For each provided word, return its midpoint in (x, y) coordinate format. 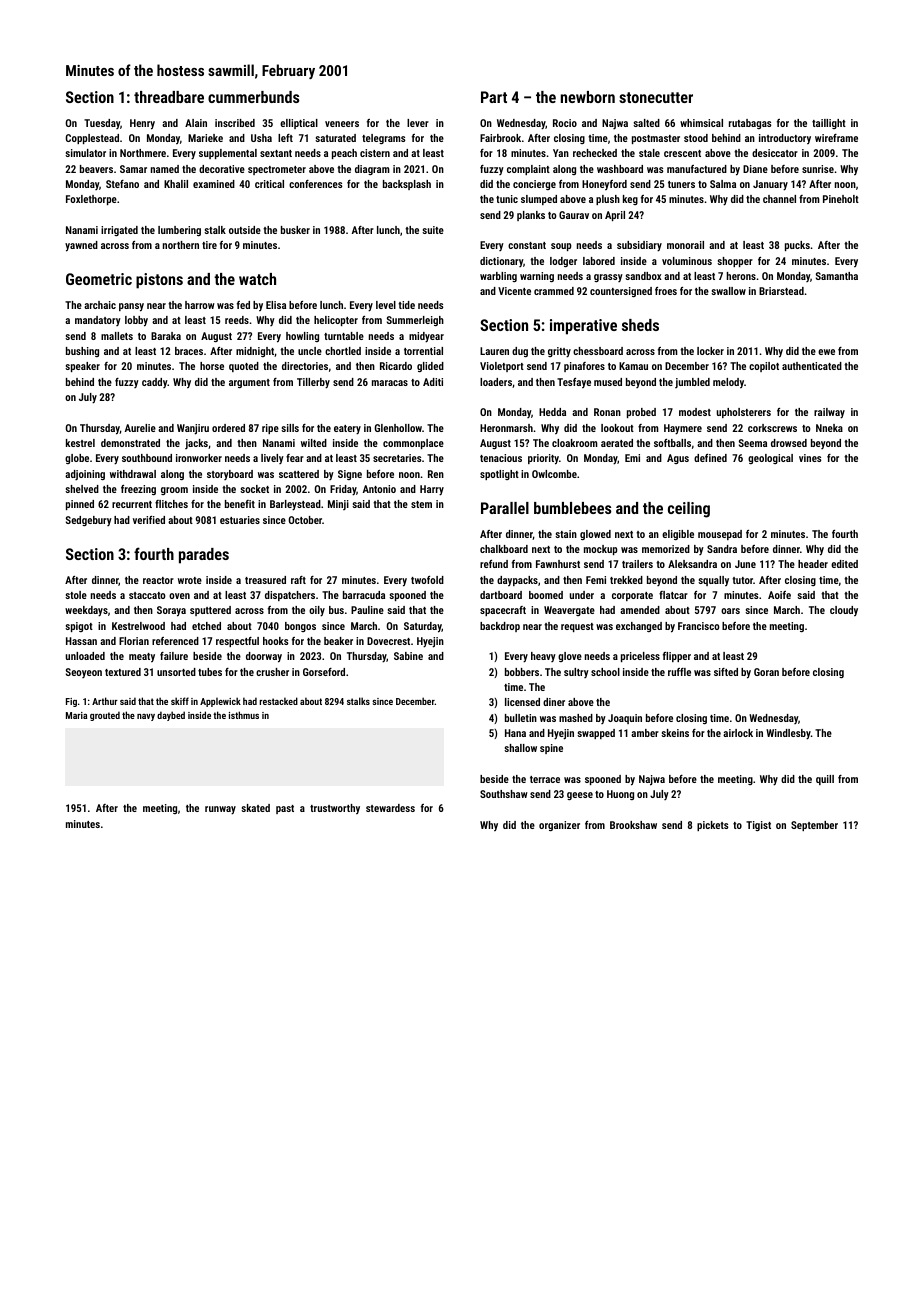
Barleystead (295, 505)
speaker (82, 367)
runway (220, 810)
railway (829, 413)
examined (214, 184)
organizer (559, 826)
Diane (755, 169)
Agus (678, 459)
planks (531, 216)
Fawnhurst (558, 564)
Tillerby (313, 383)
